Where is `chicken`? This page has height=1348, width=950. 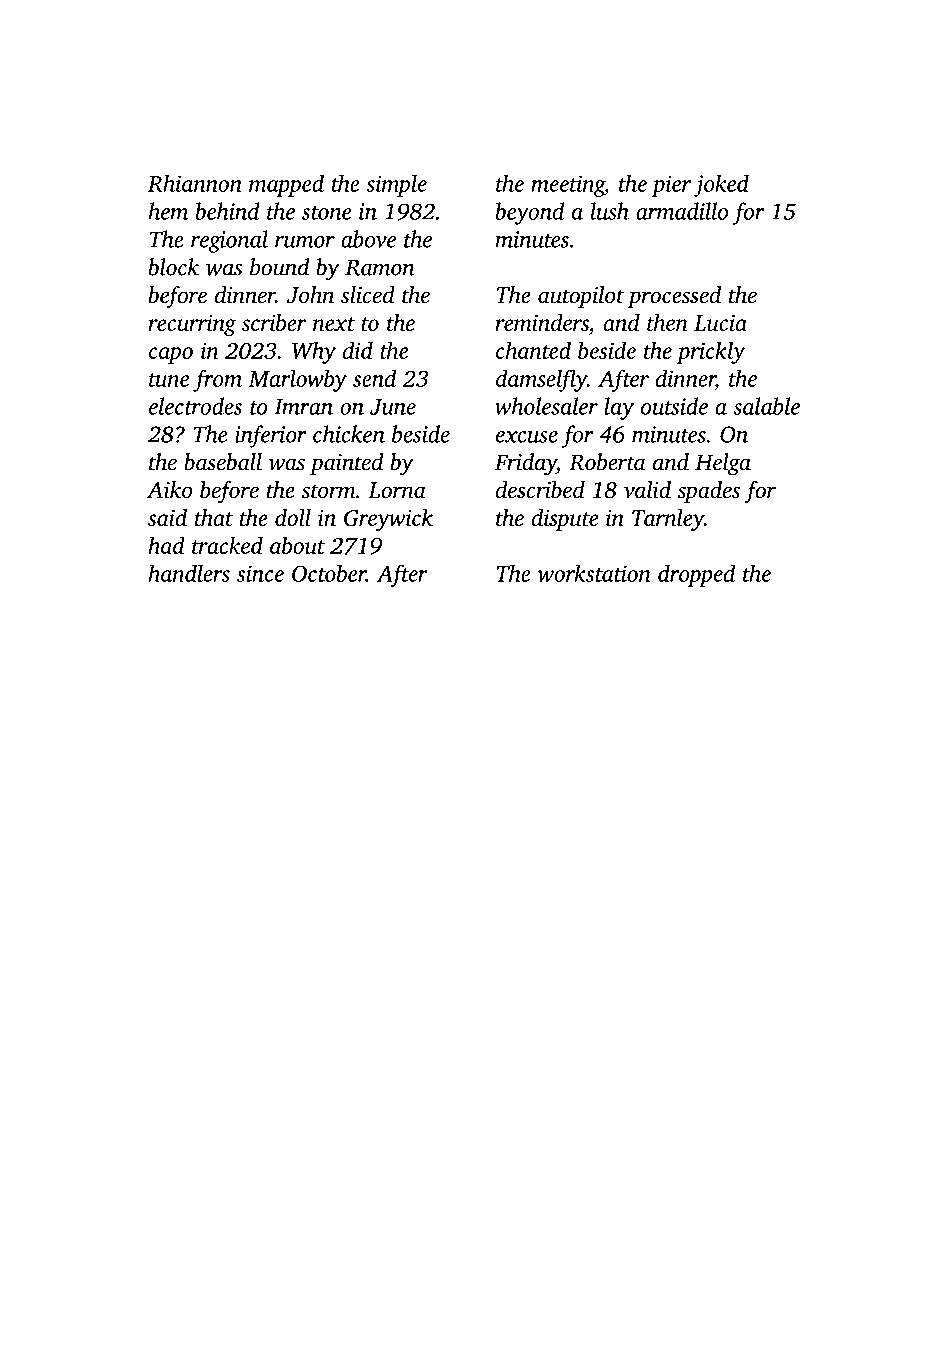 chicken is located at coordinates (349, 434).
